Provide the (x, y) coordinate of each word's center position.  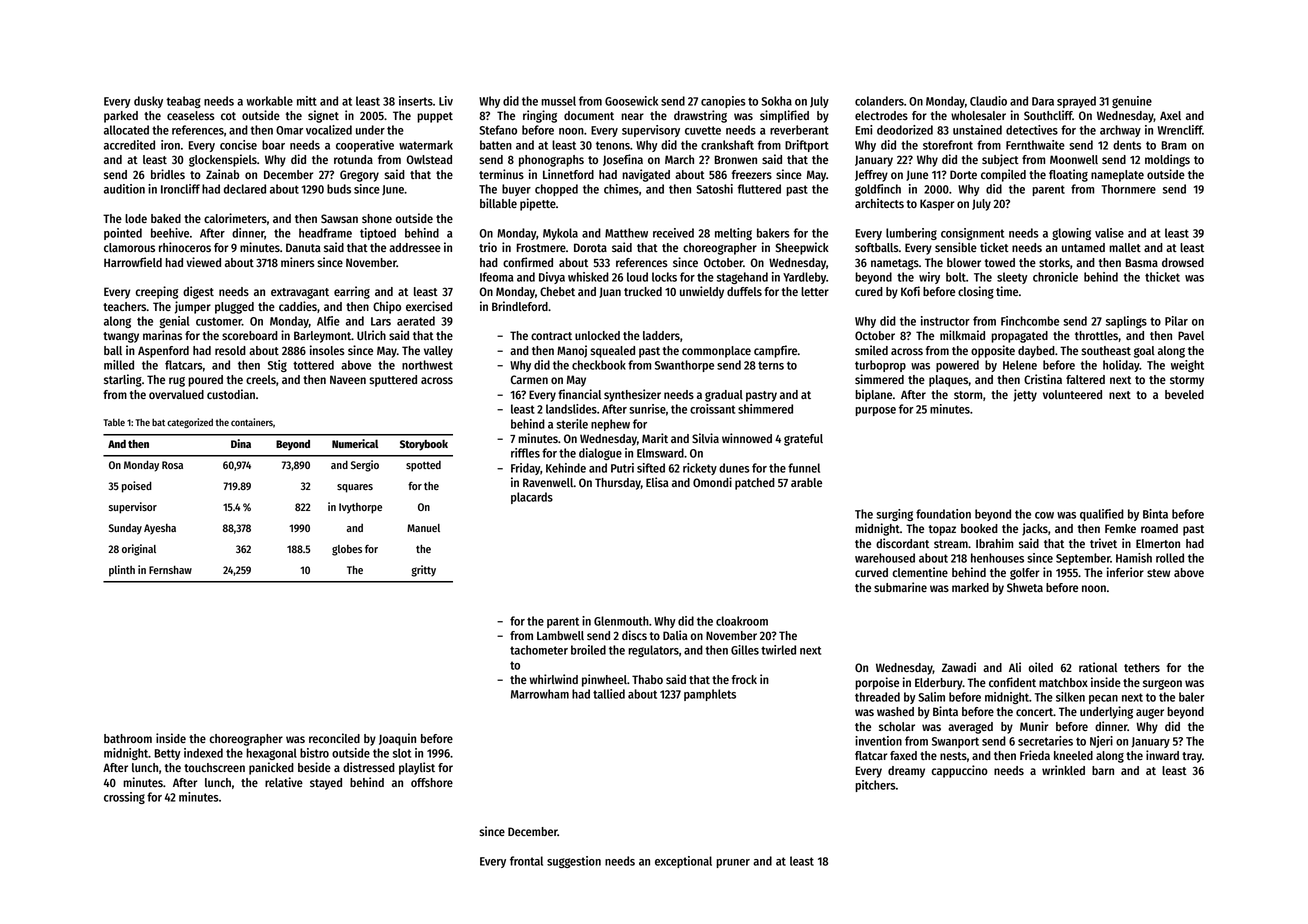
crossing (124, 798)
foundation (943, 514)
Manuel (423, 528)
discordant (902, 543)
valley (438, 352)
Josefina (623, 160)
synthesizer (632, 395)
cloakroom (742, 621)
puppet (435, 117)
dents (1127, 145)
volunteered (1072, 394)
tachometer (539, 650)
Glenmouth (621, 621)
